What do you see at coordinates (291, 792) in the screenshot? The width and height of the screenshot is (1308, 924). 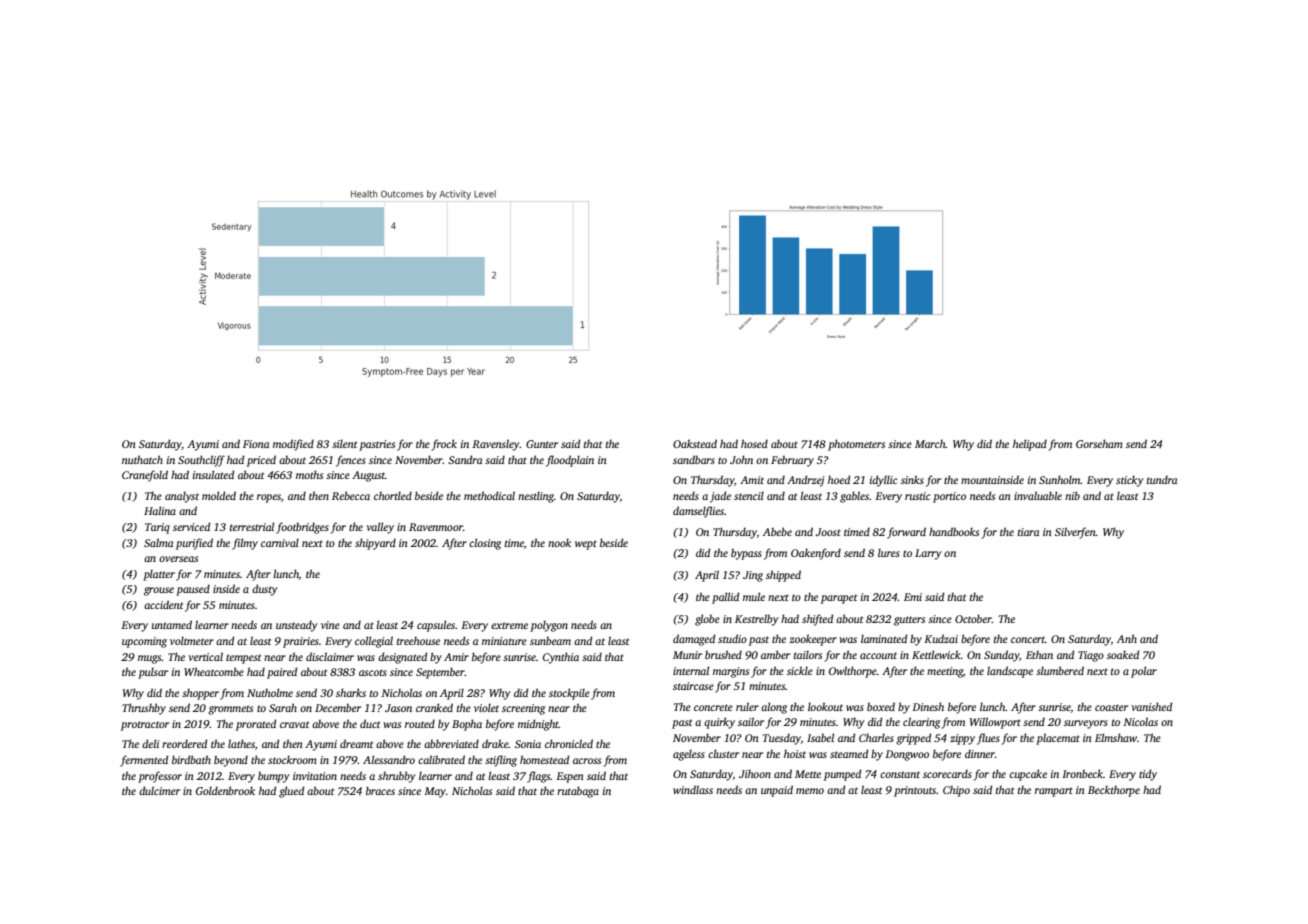 I see `glued` at bounding box center [291, 792].
